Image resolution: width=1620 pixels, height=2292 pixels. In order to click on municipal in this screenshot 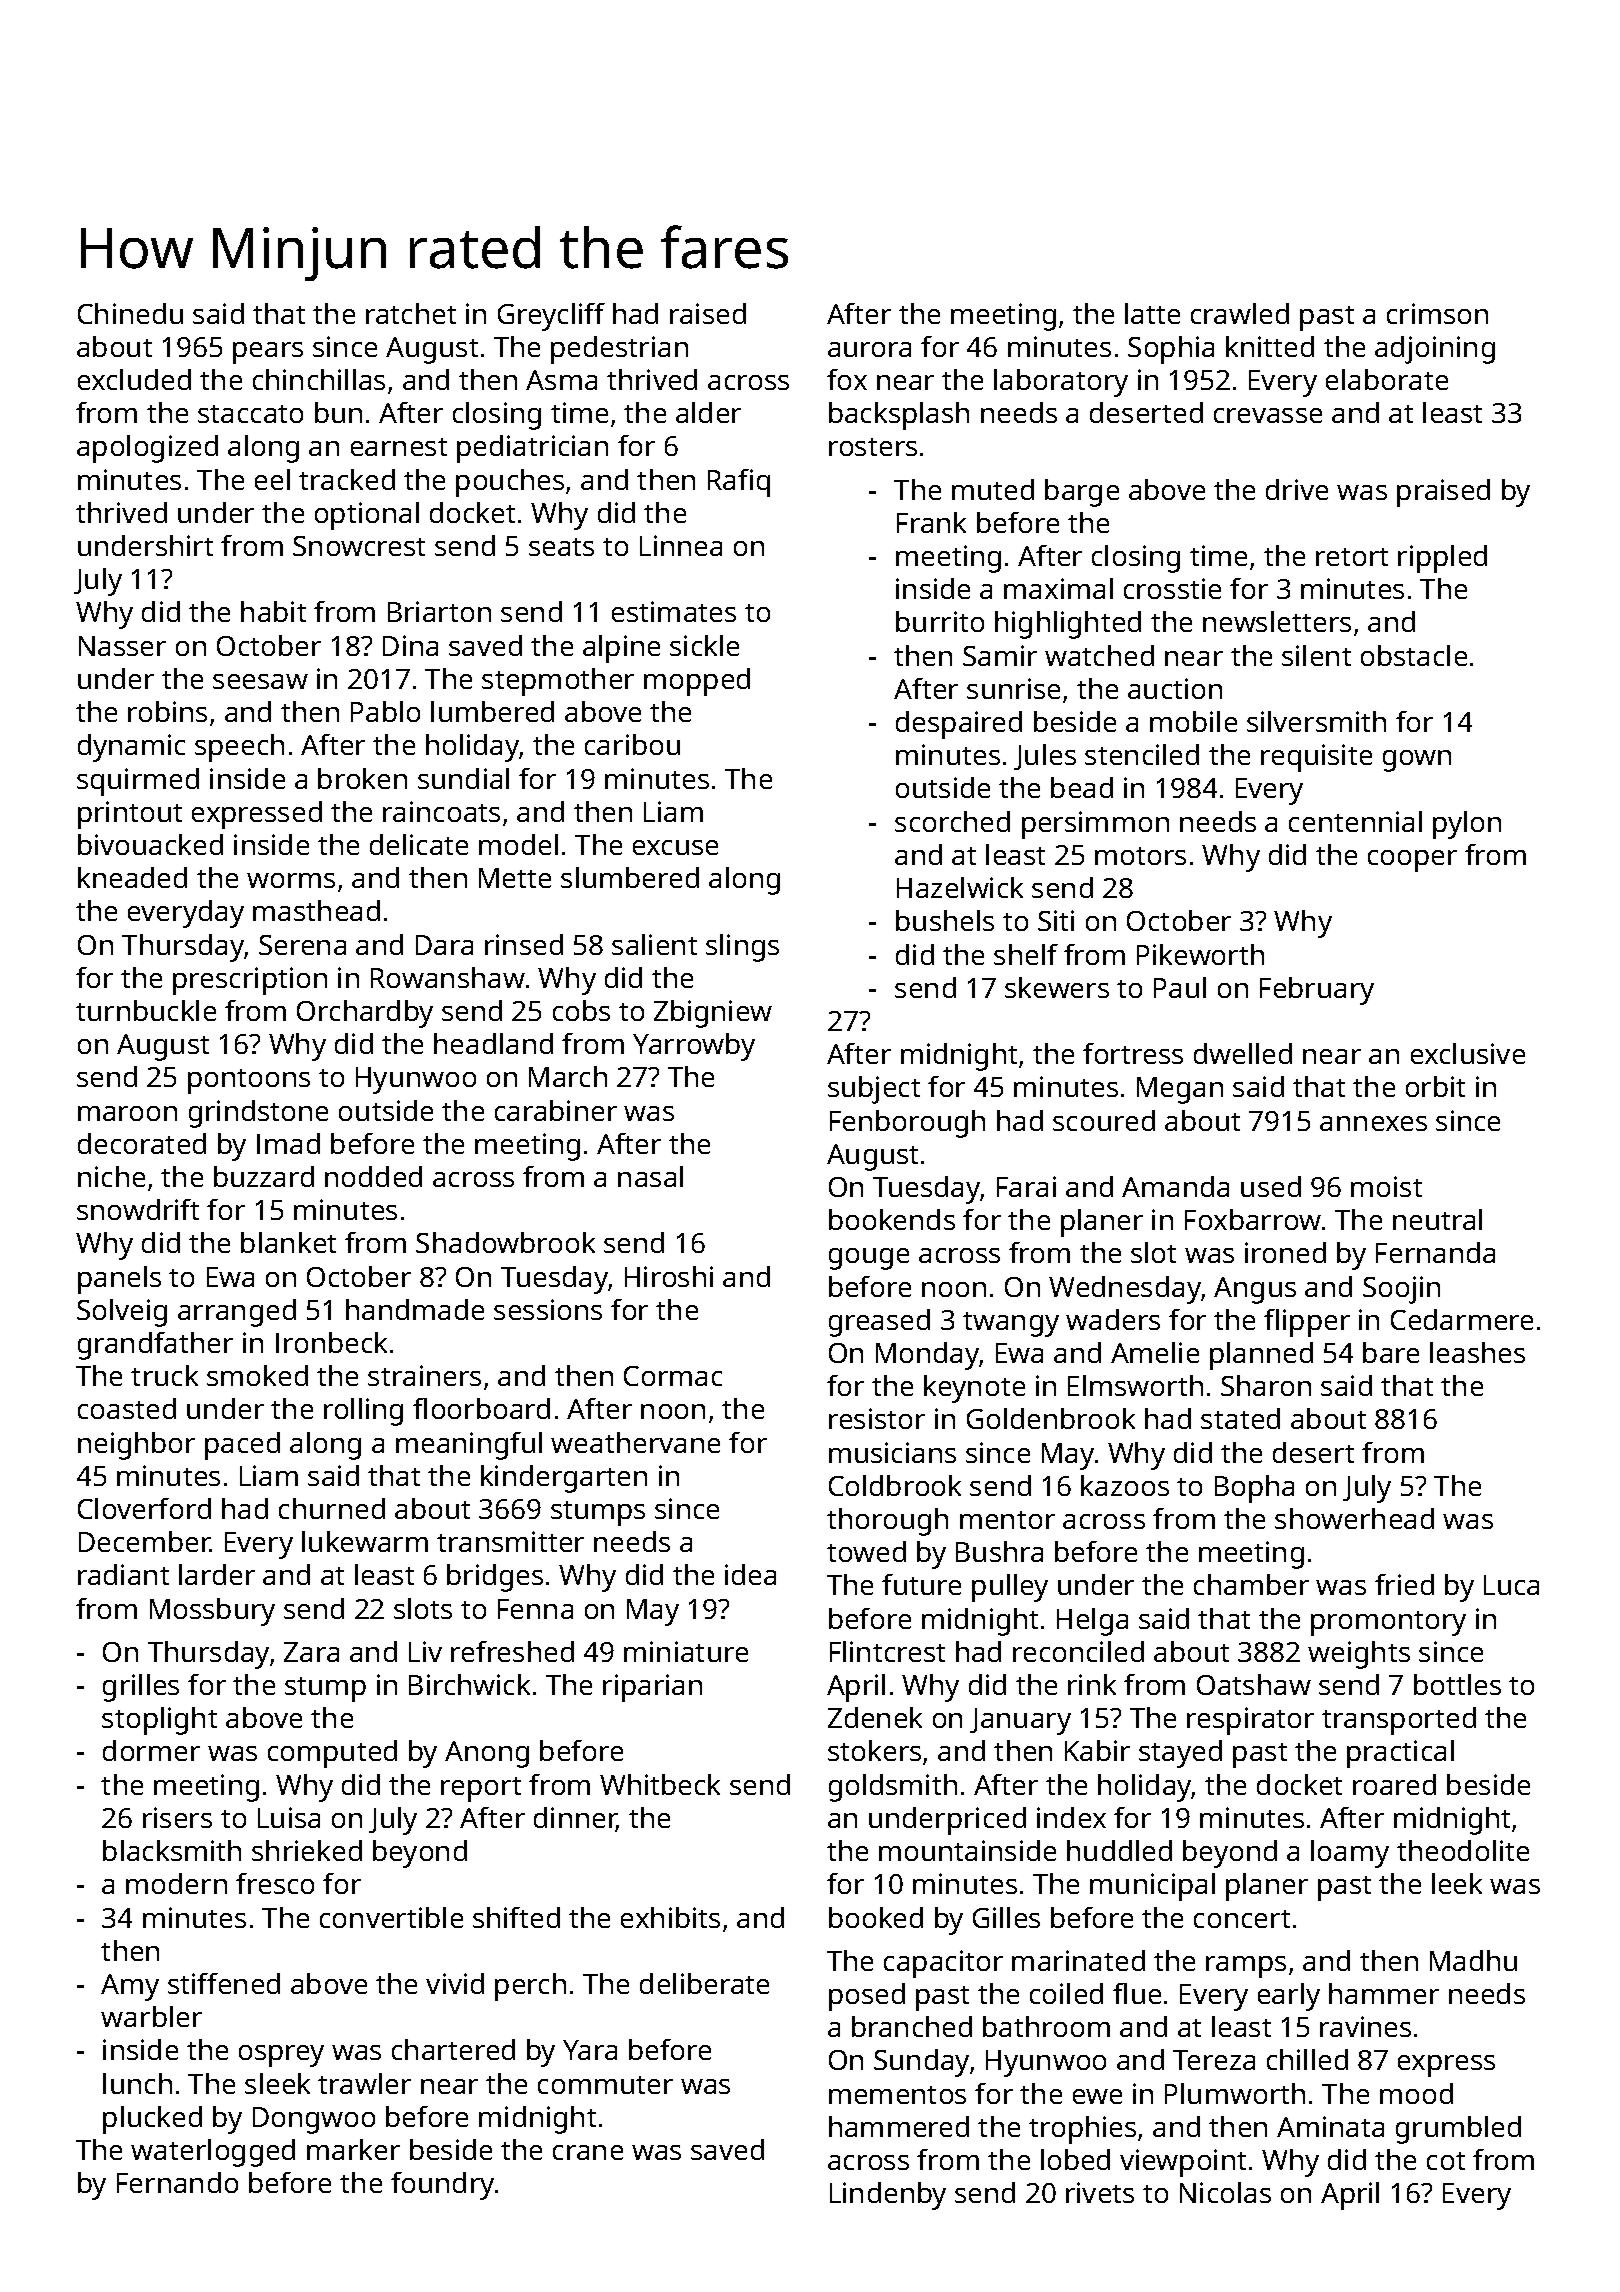, I will do `click(1152, 1887)`.
